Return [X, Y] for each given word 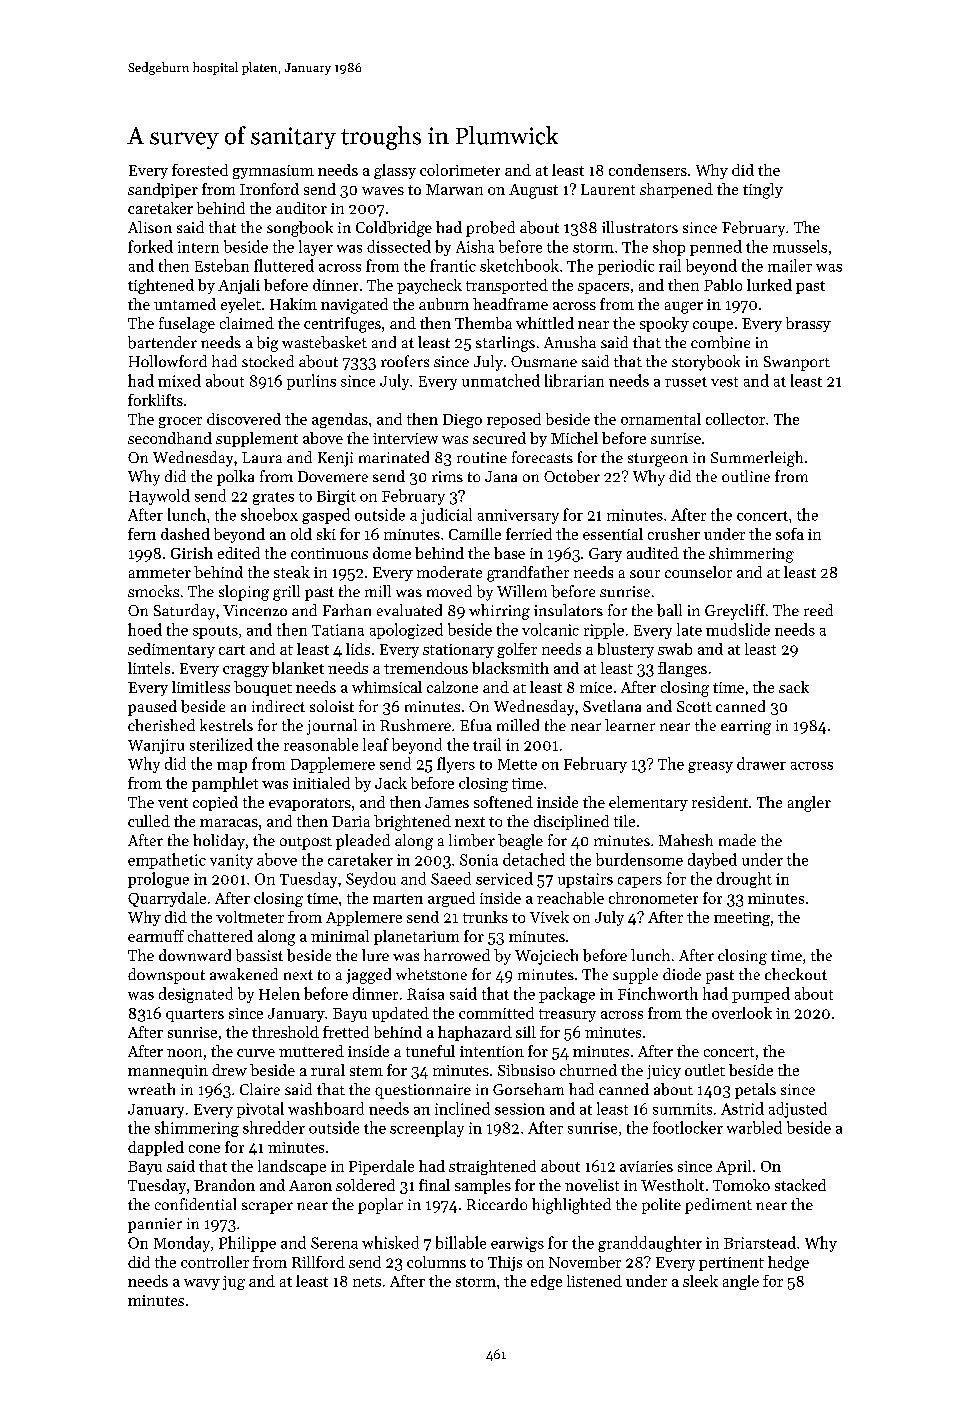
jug [234, 1283]
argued [451, 899]
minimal [340, 936]
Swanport [797, 363]
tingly [763, 191]
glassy [395, 171]
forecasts [542, 457]
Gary [605, 555]
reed [818, 610]
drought [744, 880]
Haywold [159, 497]
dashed [185, 534]
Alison [150, 227]
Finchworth [658, 993]
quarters [195, 1015]
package [567, 995]
